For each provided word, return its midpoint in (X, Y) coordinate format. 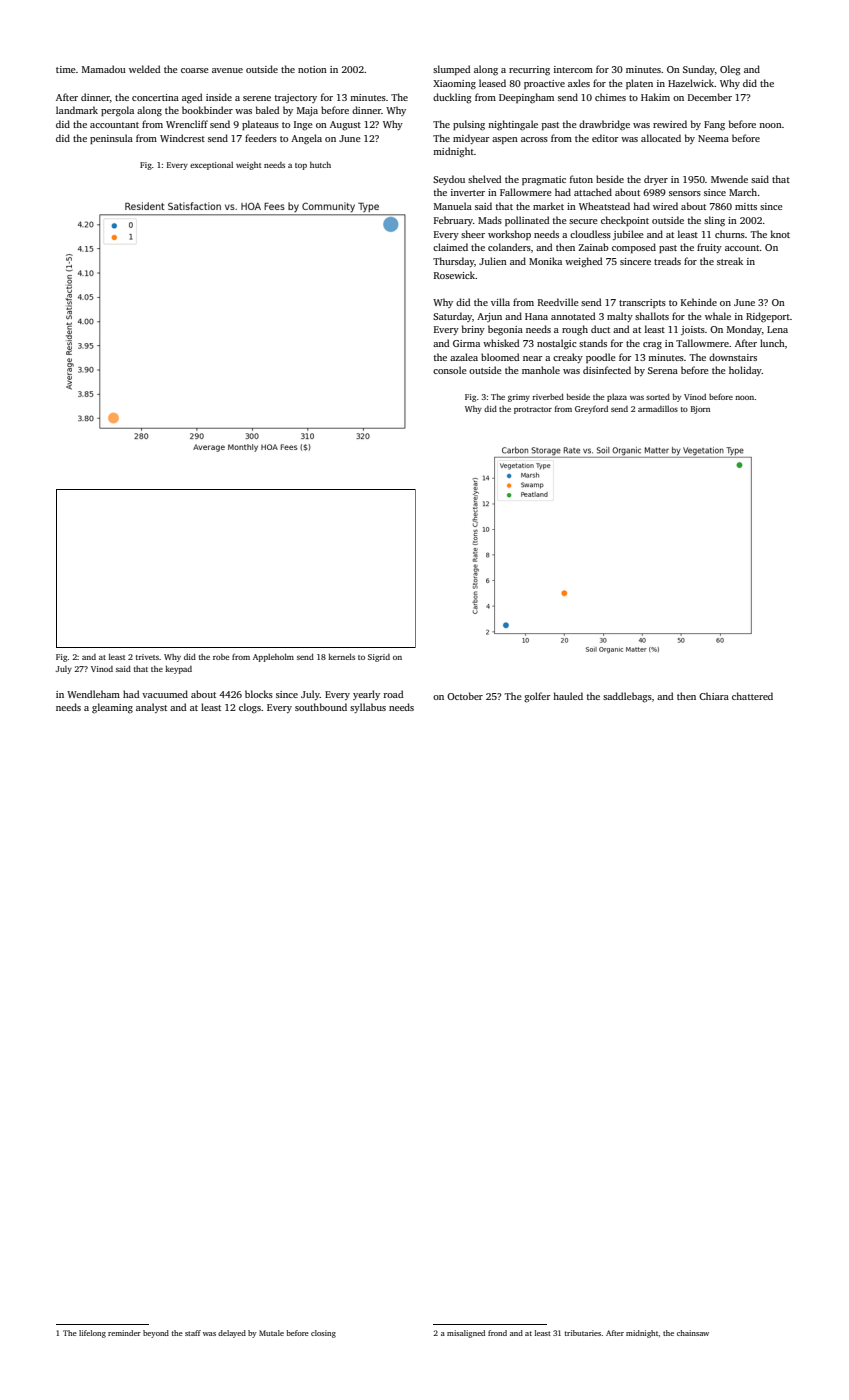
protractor (533, 410)
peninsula (111, 139)
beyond (156, 1334)
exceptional (211, 166)
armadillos (658, 409)
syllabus (368, 708)
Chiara (714, 696)
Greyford (591, 410)
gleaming (112, 708)
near (532, 358)
